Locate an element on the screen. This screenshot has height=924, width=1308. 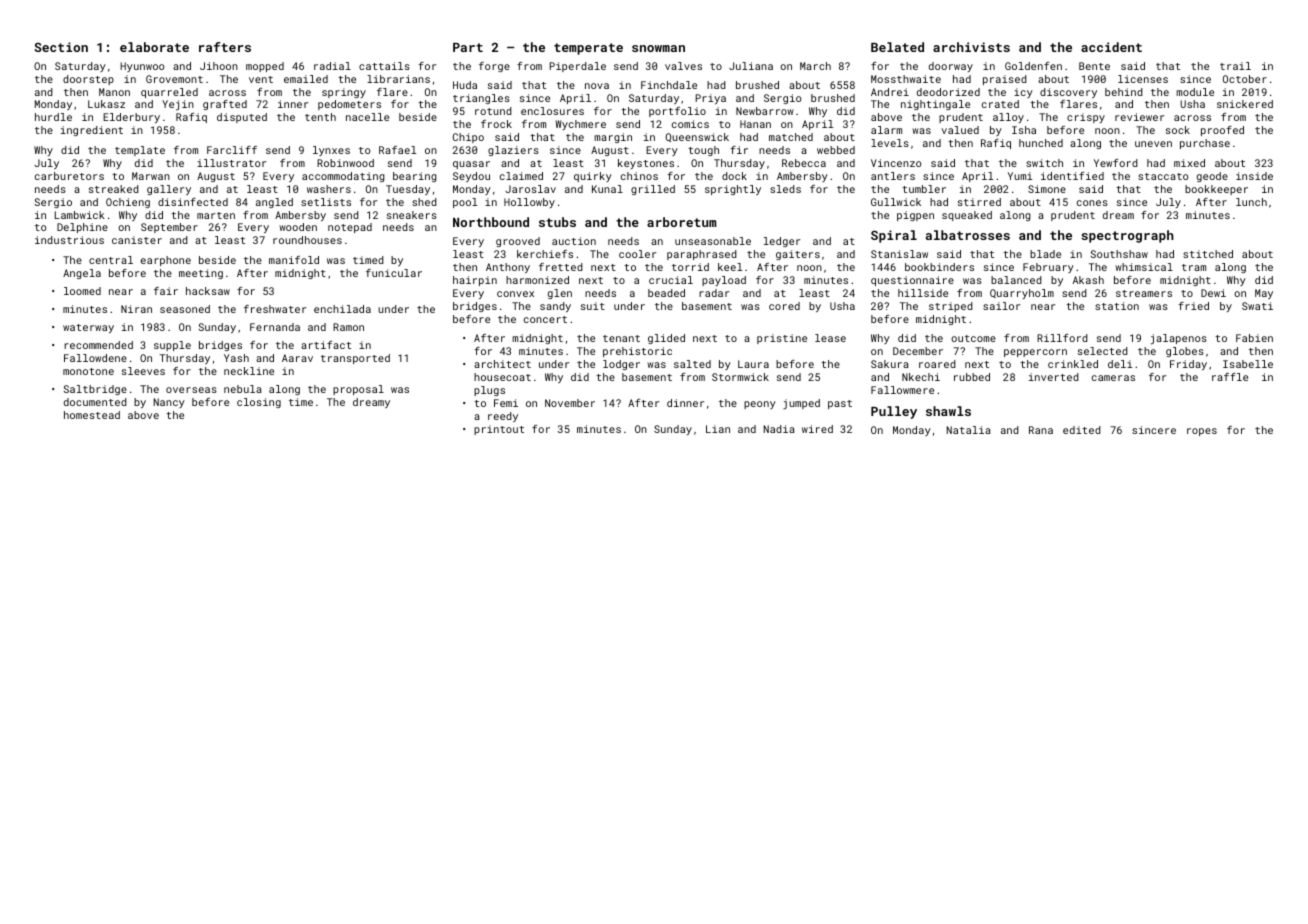
Section is located at coordinates (61, 47).
